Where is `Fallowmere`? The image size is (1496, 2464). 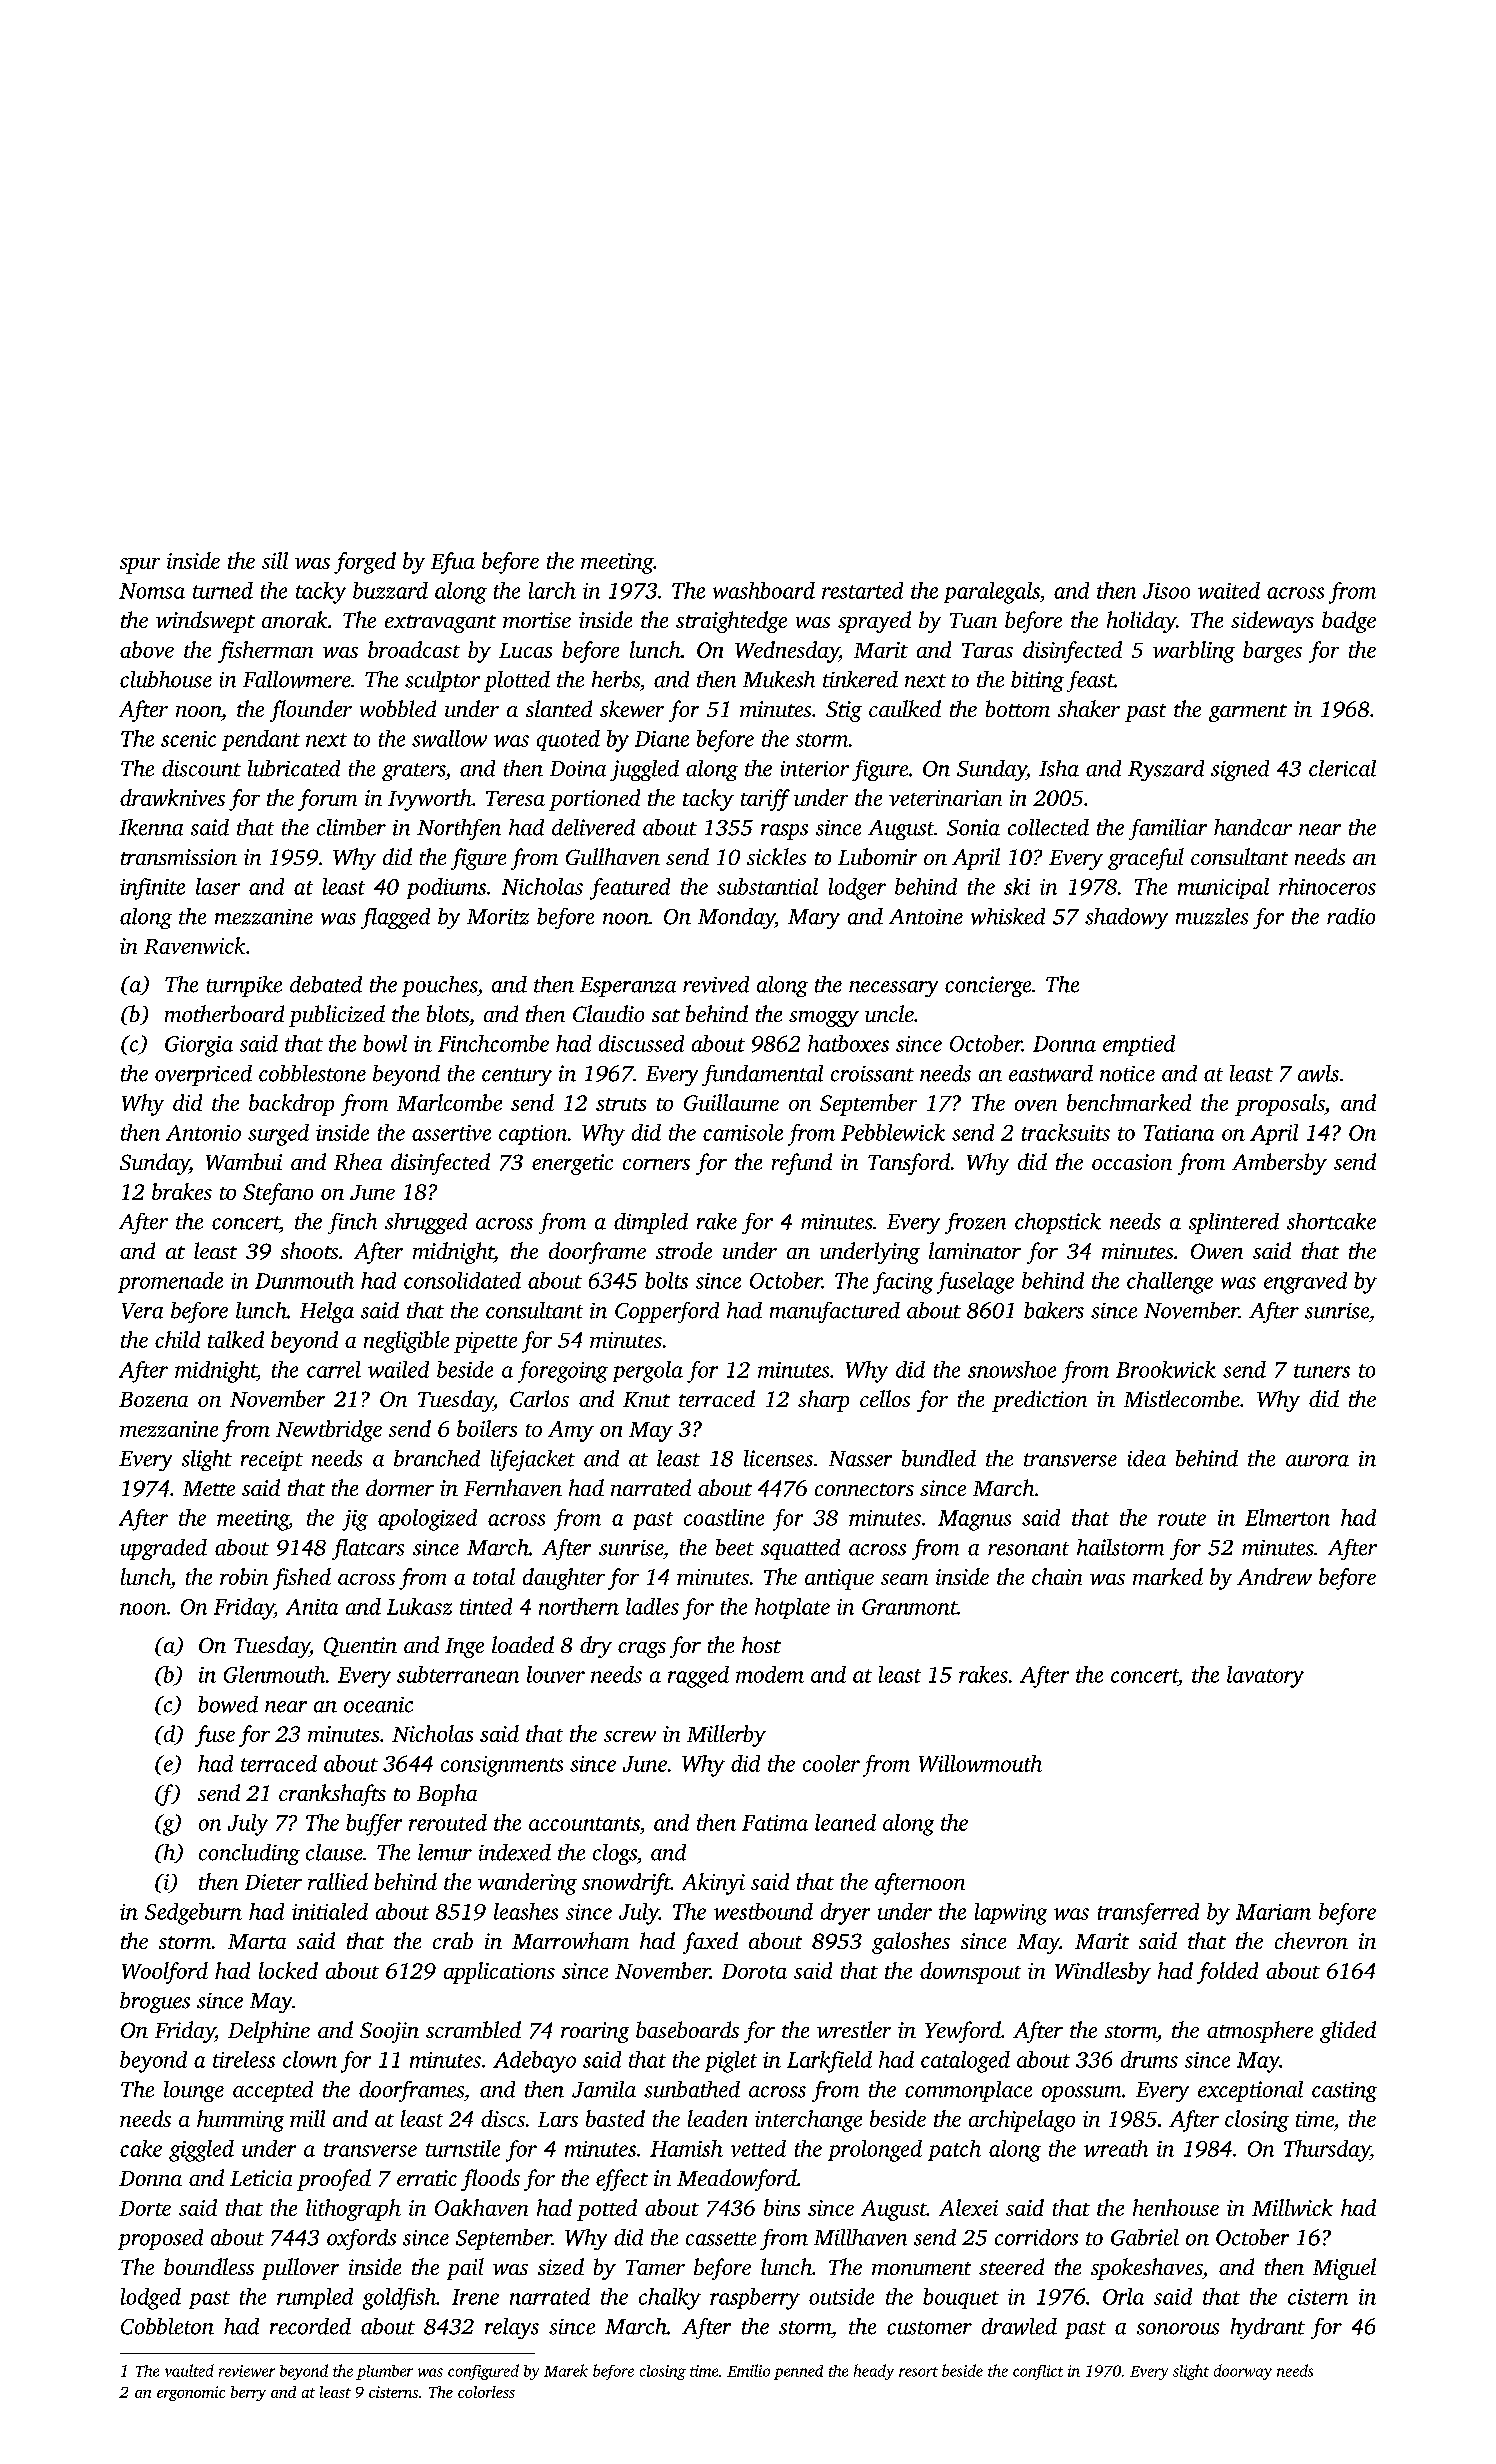
Fallowmere is located at coordinates (297, 679).
